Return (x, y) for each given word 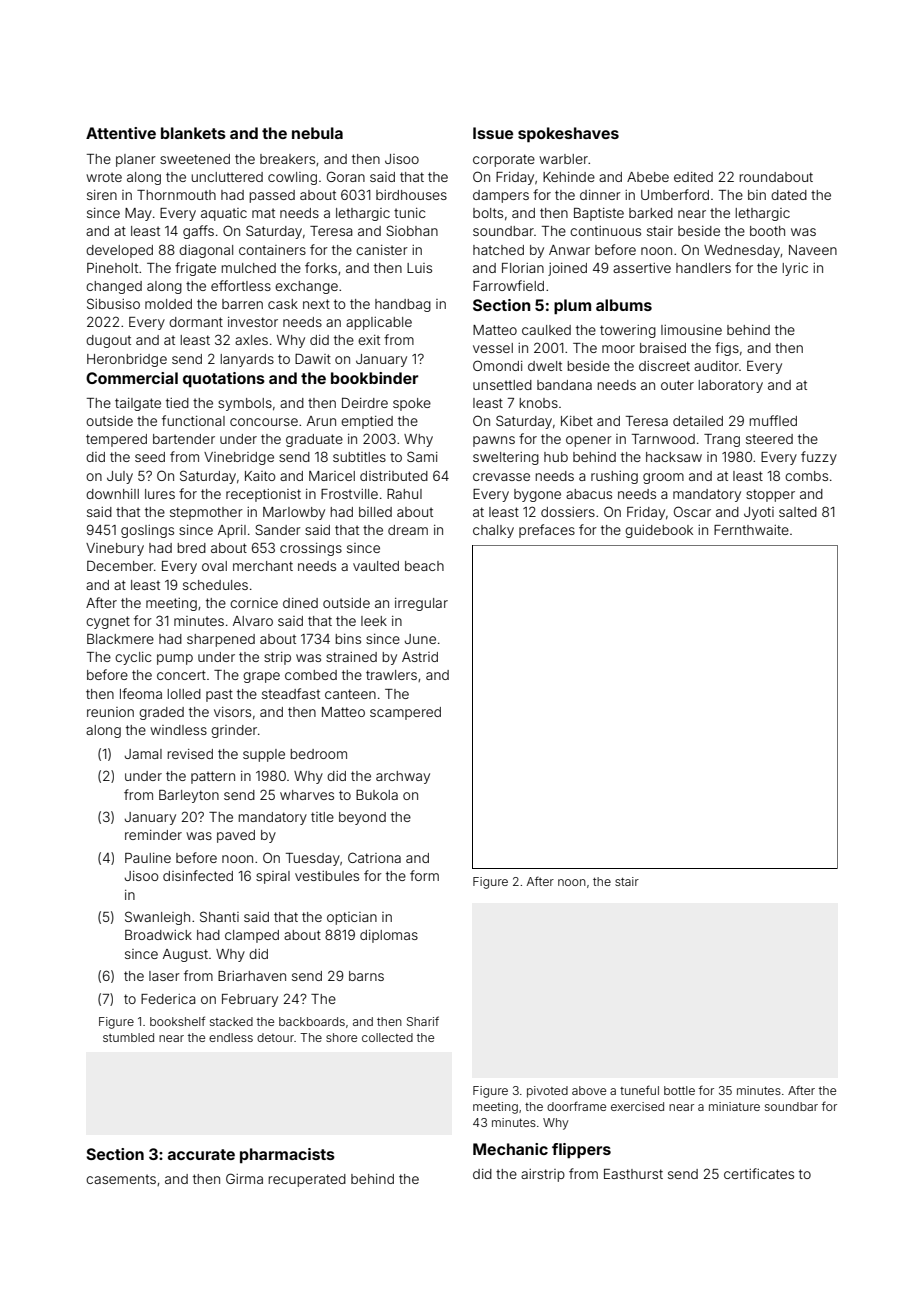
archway (403, 777)
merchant (263, 566)
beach (424, 566)
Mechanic (510, 1149)
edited (693, 177)
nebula (317, 133)
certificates (759, 1173)
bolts (488, 213)
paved (236, 836)
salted (798, 512)
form (424, 875)
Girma (244, 1178)
